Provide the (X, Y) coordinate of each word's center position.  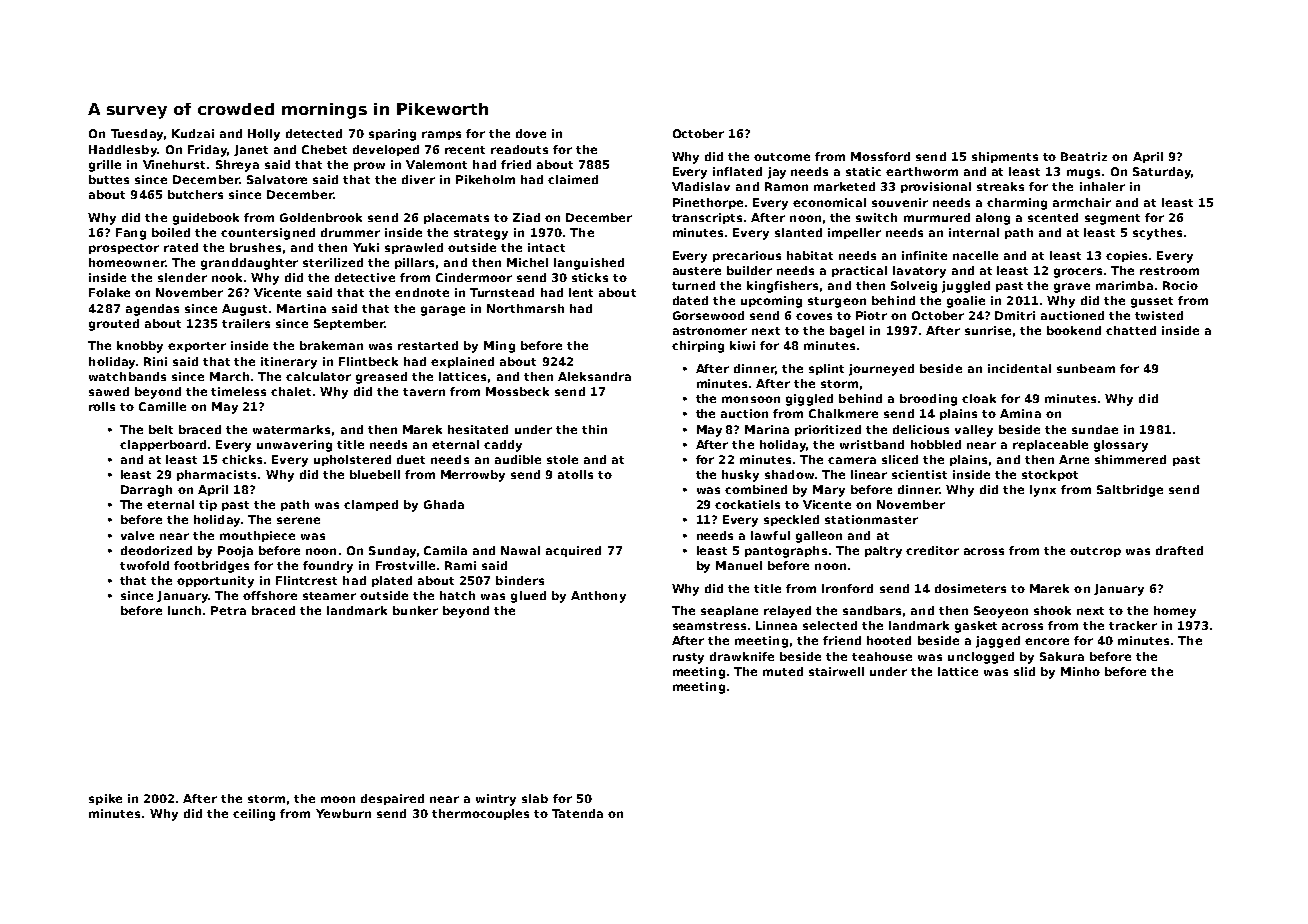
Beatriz (1084, 156)
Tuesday (137, 135)
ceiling (254, 815)
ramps (441, 135)
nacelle (975, 255)
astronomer (710, 331)
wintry (496, 800)
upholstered (352, 460)
